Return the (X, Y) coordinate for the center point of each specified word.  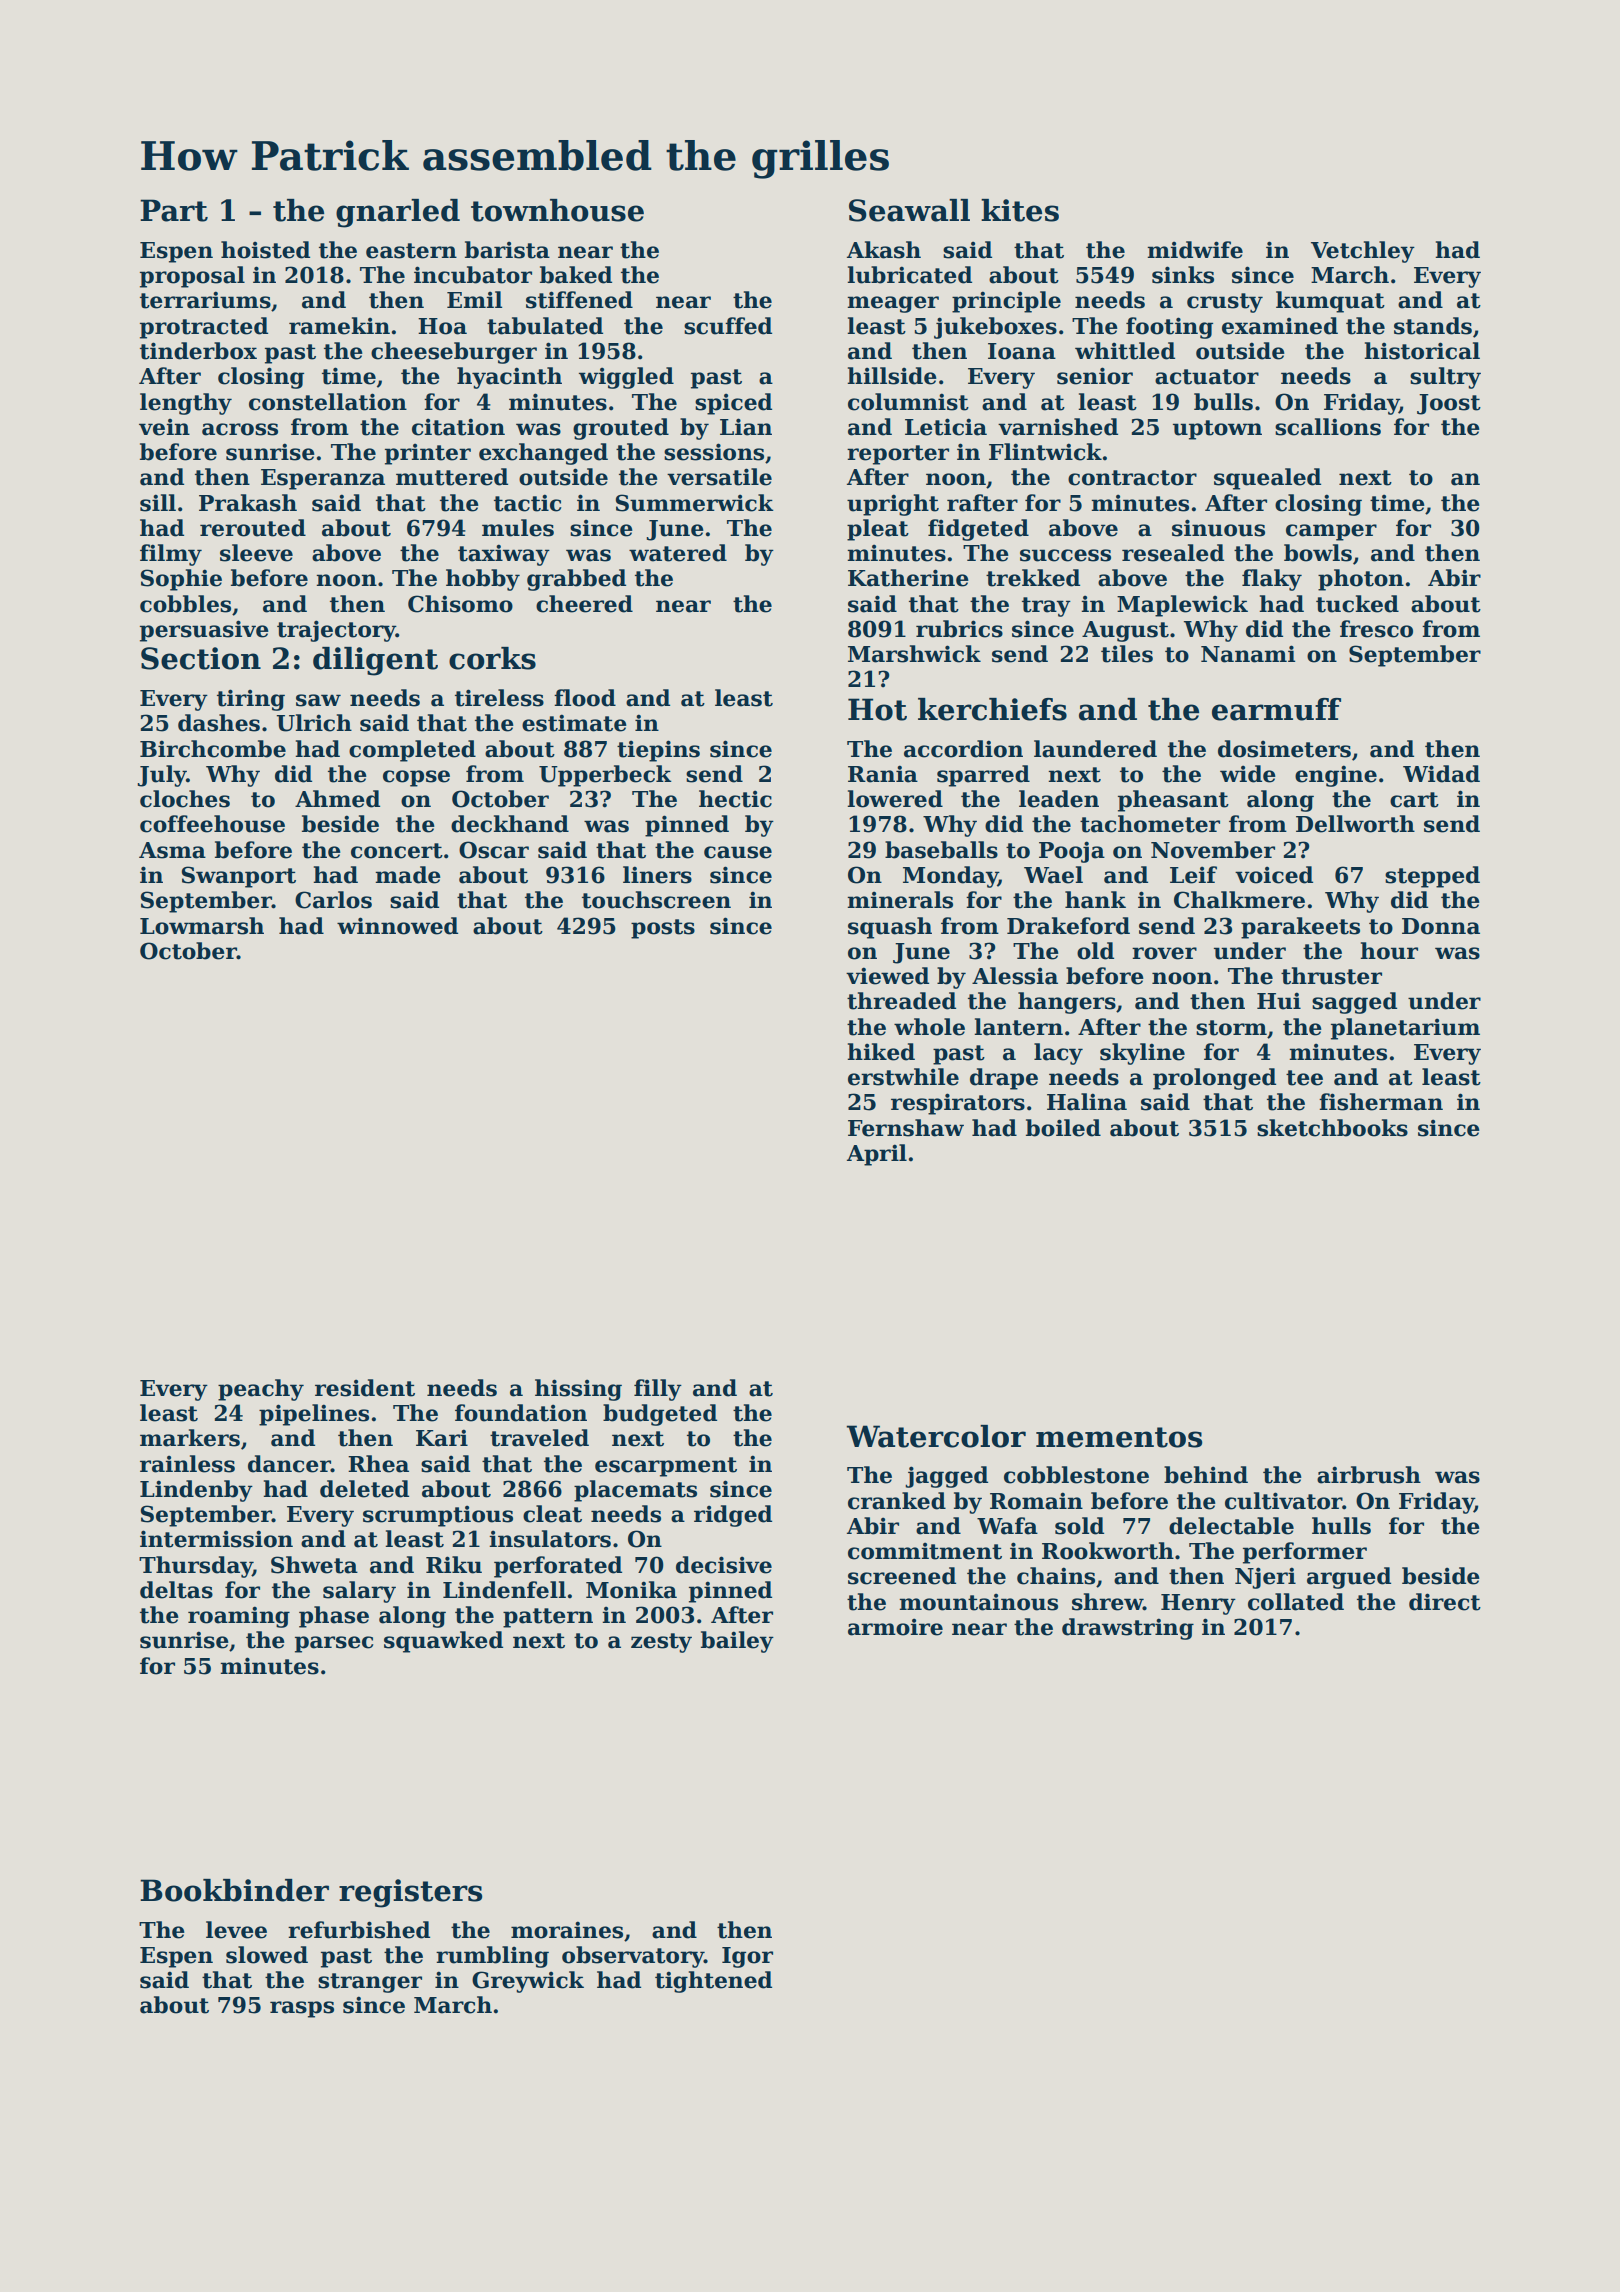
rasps (302, 2009)
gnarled (398, 213)
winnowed (397, 926)
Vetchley (1363, 252)
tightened (713, 1982)
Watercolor (936, 1436)
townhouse (557, 210)
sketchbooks (1332, 1128)
